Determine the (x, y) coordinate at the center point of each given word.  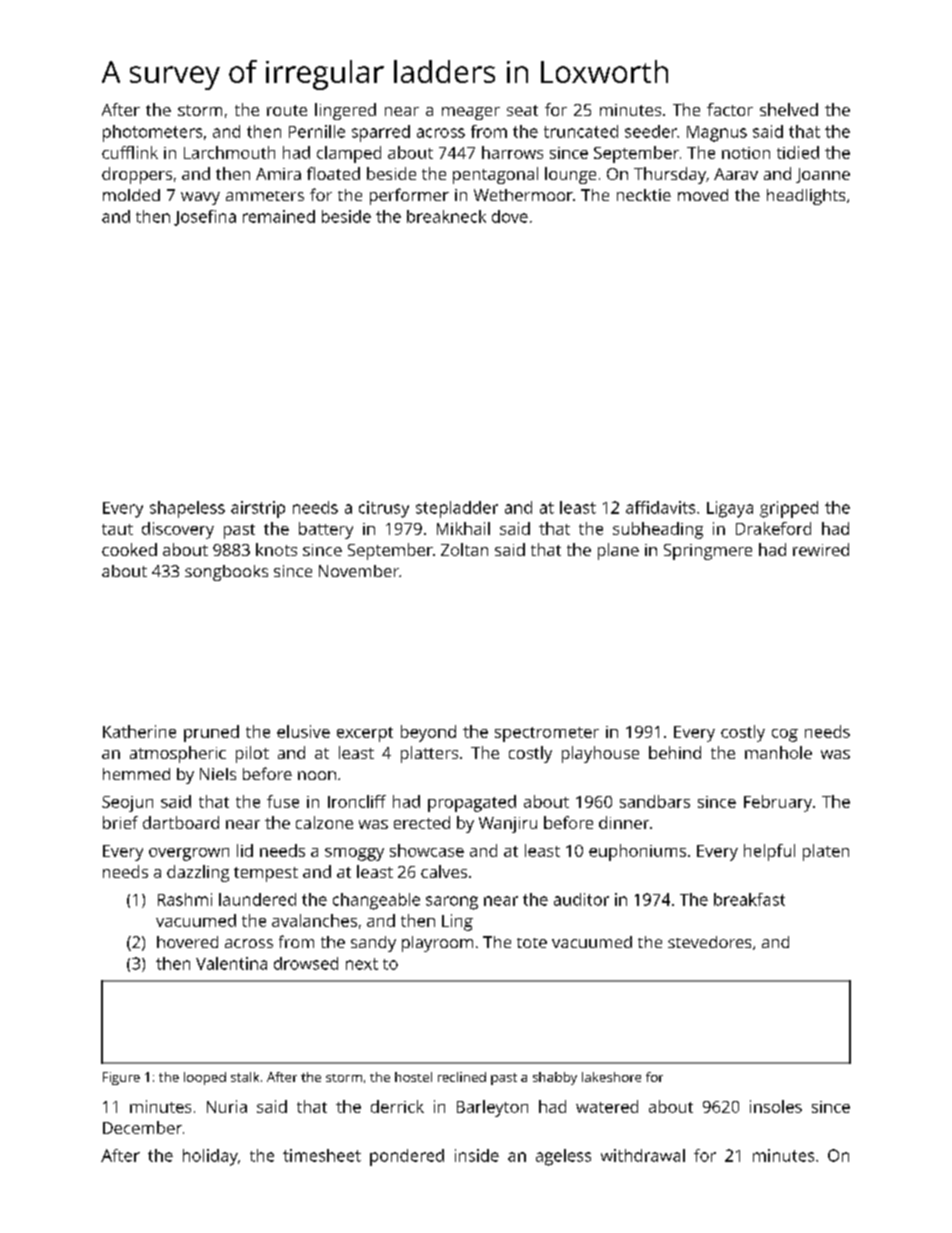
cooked (129, 549)
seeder (651, 131)
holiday (210, 1157)
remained (279, 216)
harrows (512, 152)
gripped (789, 509)
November (359, 571)
